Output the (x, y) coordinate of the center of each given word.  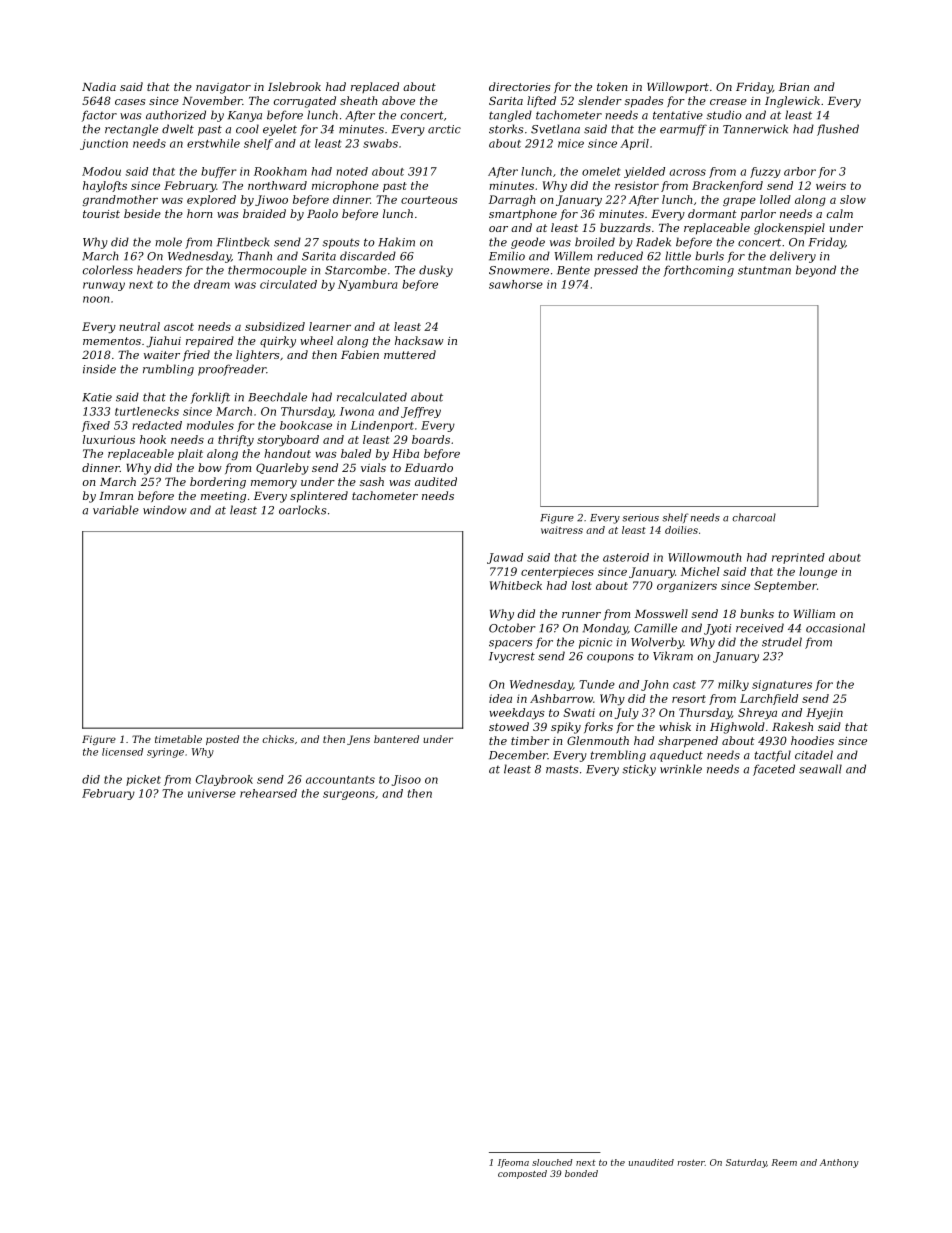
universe (212, 793)
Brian (794, 87)
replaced (375, 87)
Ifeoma (513, 1163)
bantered (396, 739)
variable (116, 510)
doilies (681, 530)
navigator (223, 88)
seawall (820, 769)
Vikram (673, 656)
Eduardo (429, 467)
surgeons (349, 795)
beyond (816, 271)
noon (96, 299)
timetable (178, 739)
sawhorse (516, 284)
